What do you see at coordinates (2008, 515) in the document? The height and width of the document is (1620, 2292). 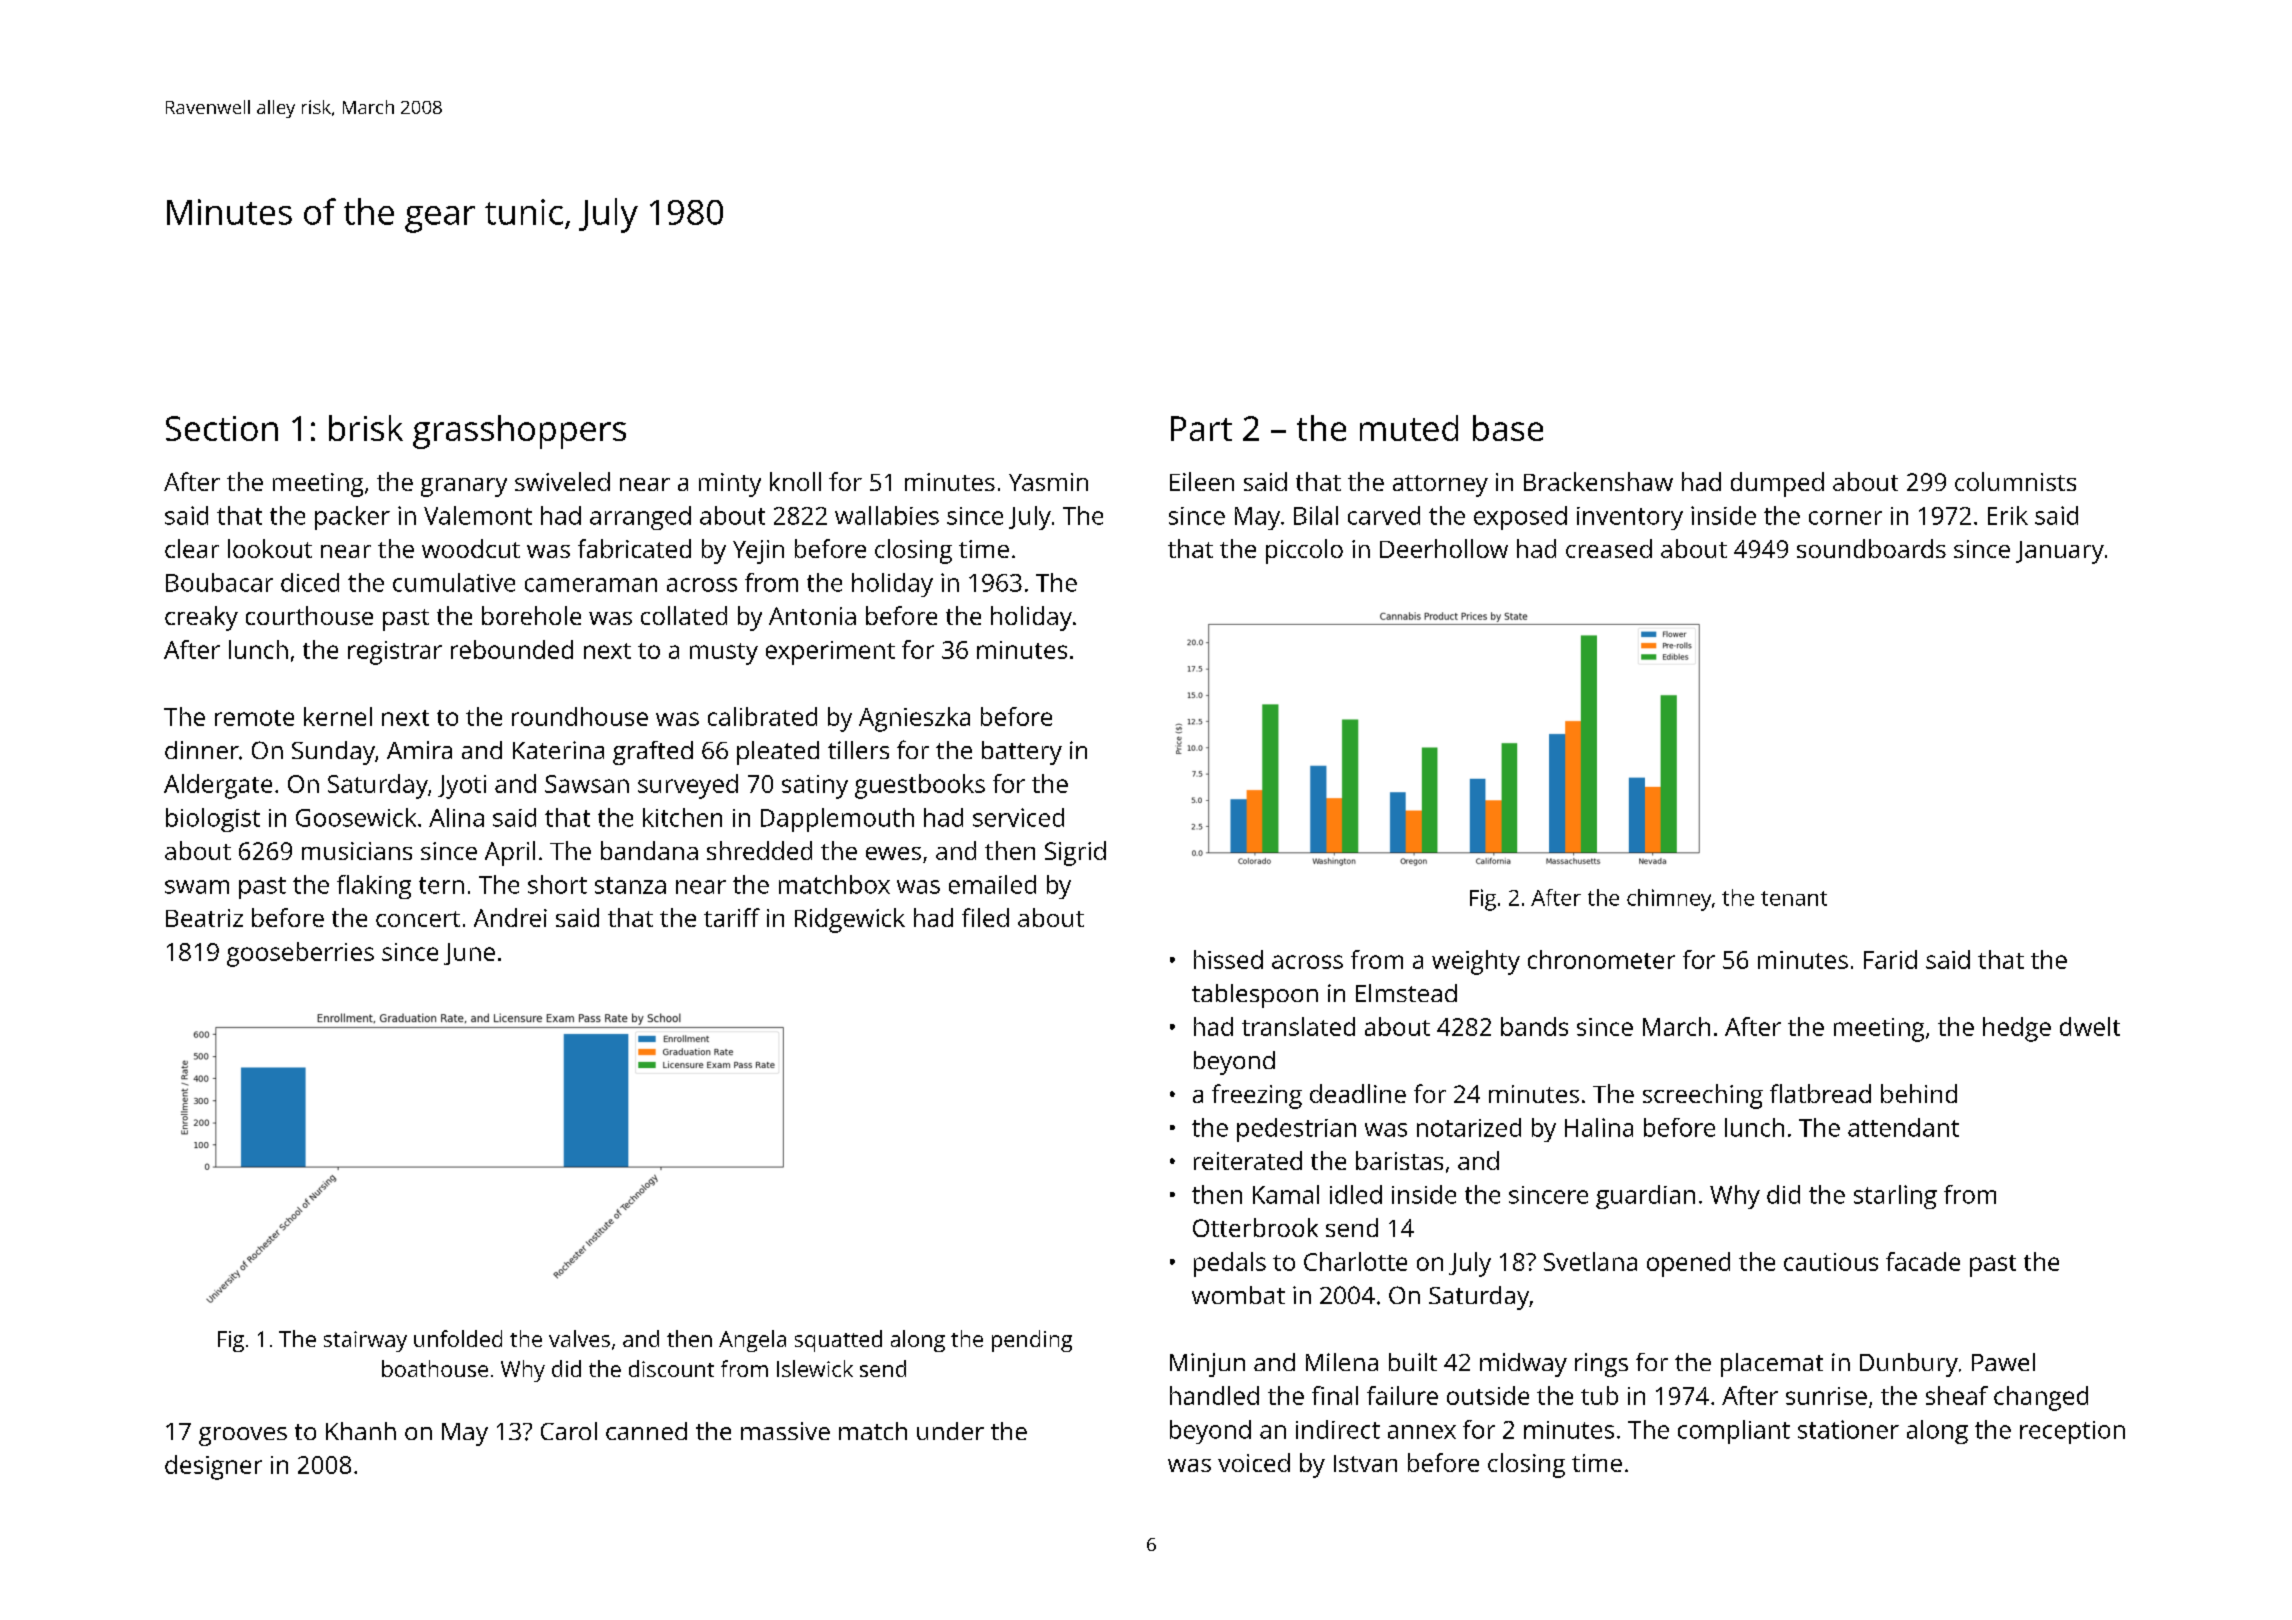 I see `Erik` at bounding box center [2008, 515].
